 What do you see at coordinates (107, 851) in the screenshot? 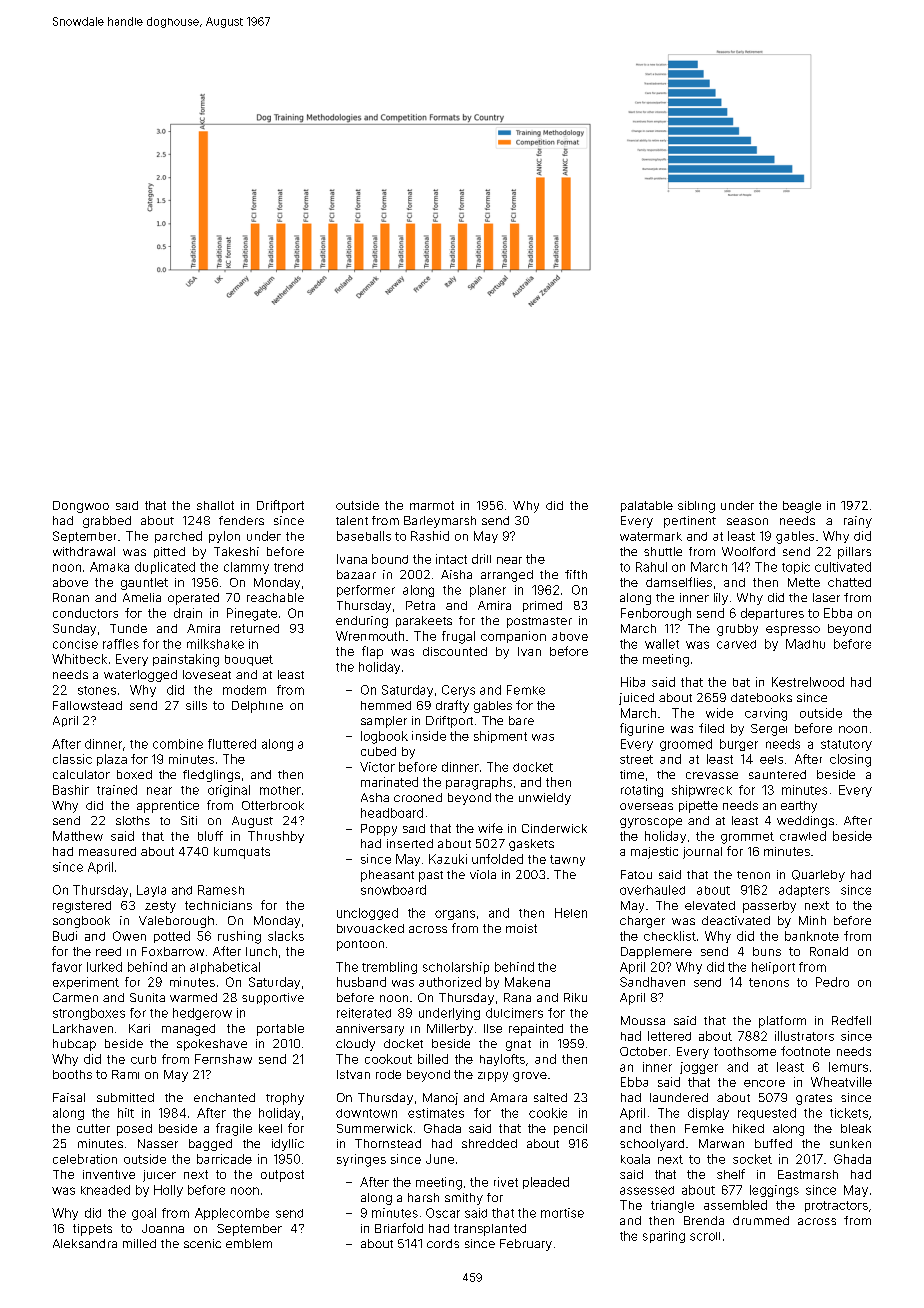
I see `measured` at bounding box center [107, 851].
